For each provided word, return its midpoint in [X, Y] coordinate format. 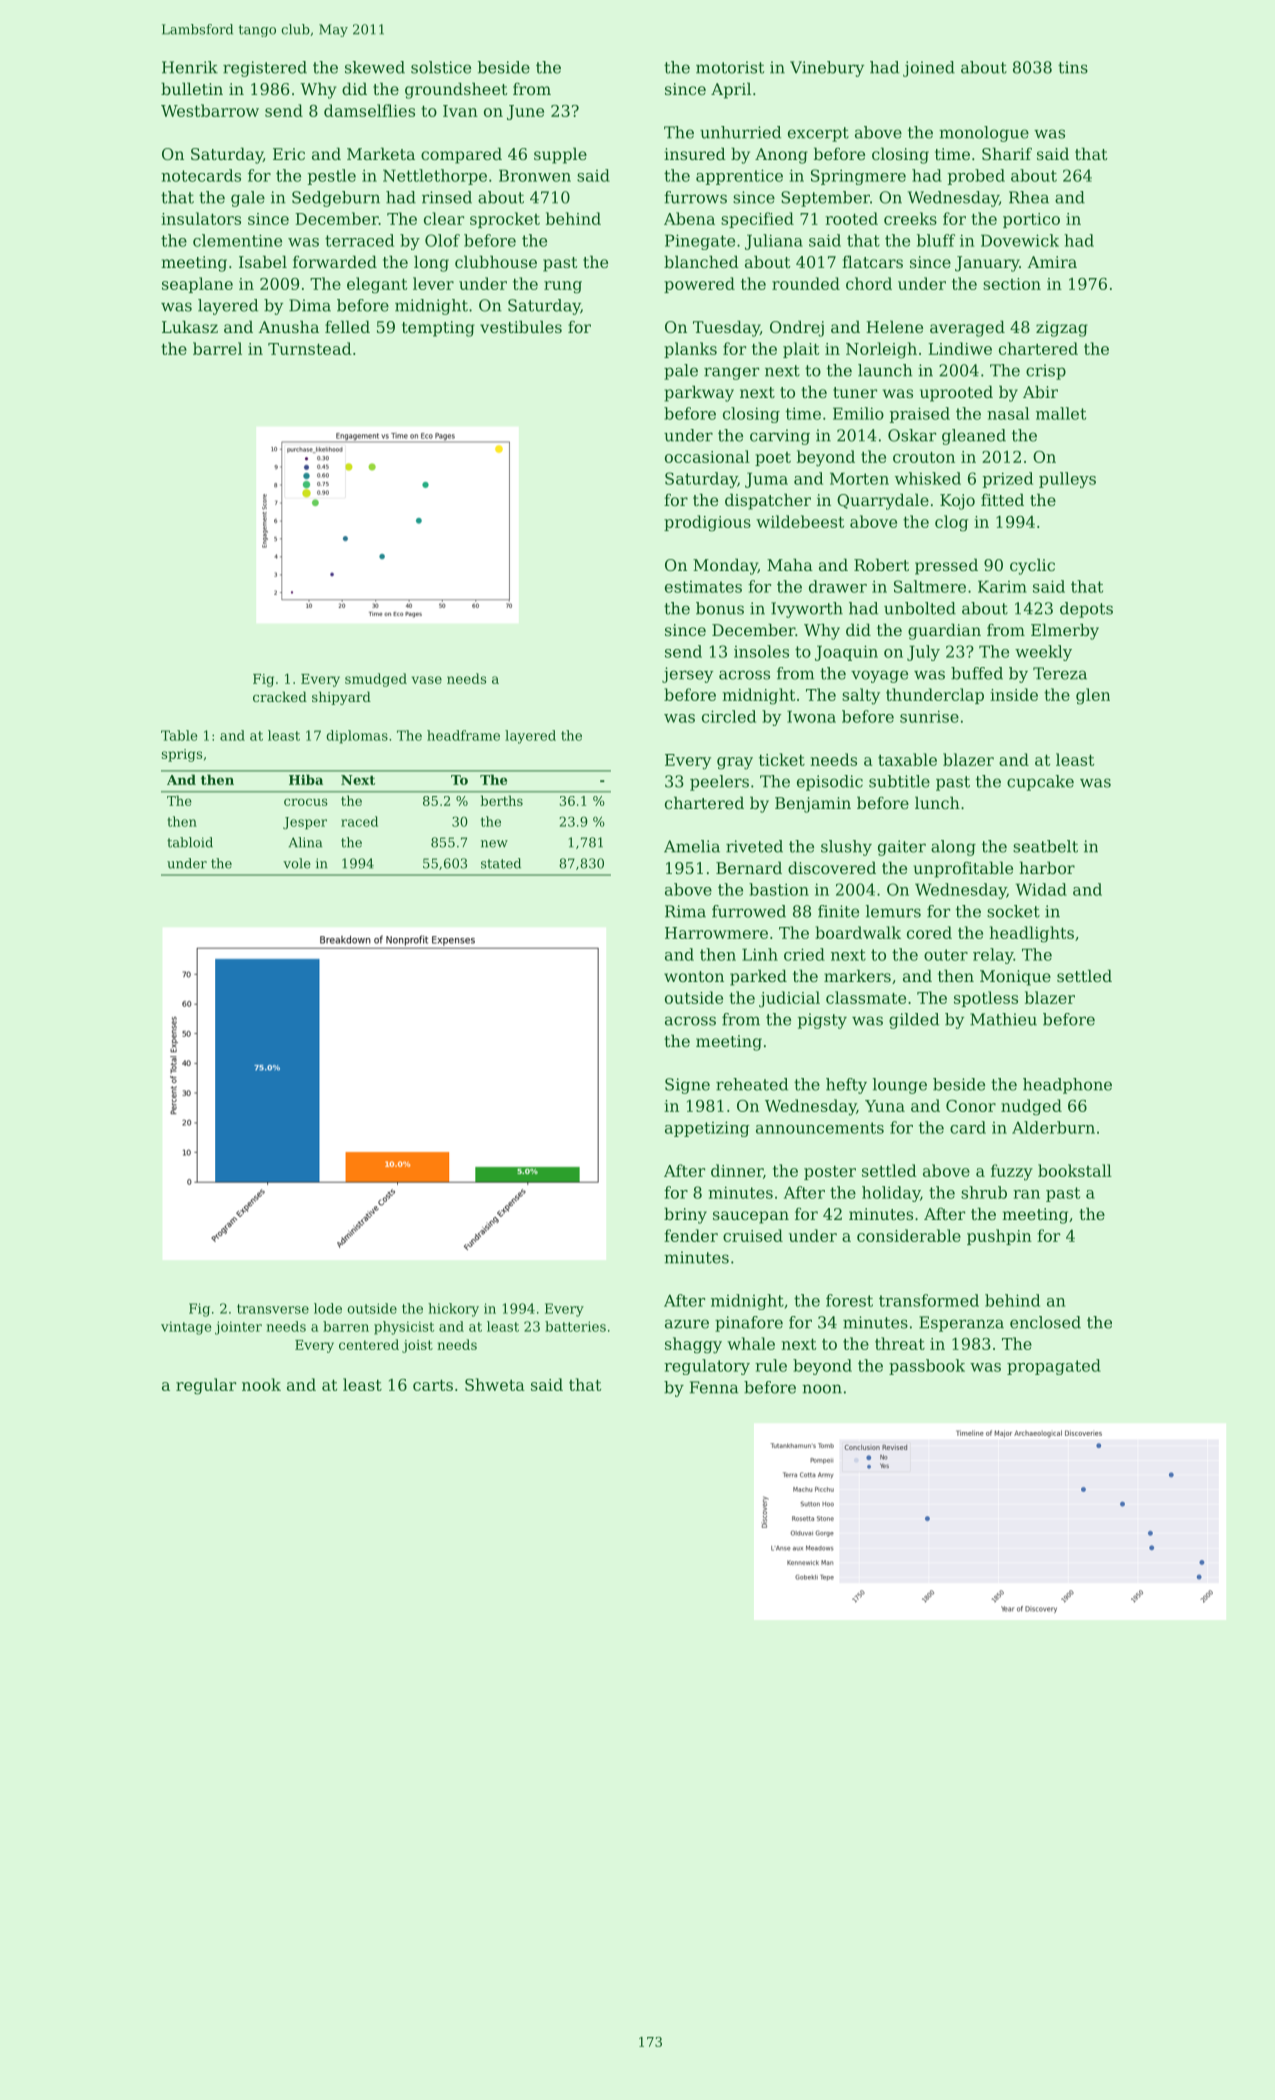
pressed [946, 566]
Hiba [306, 779]
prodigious [707, 523]
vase [427, 680]
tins [1073, 67]
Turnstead [310, 348]
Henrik [190, 67]
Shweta [495, 1384]
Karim [1002, 586]
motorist [730, 67]
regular [206, 1386]
